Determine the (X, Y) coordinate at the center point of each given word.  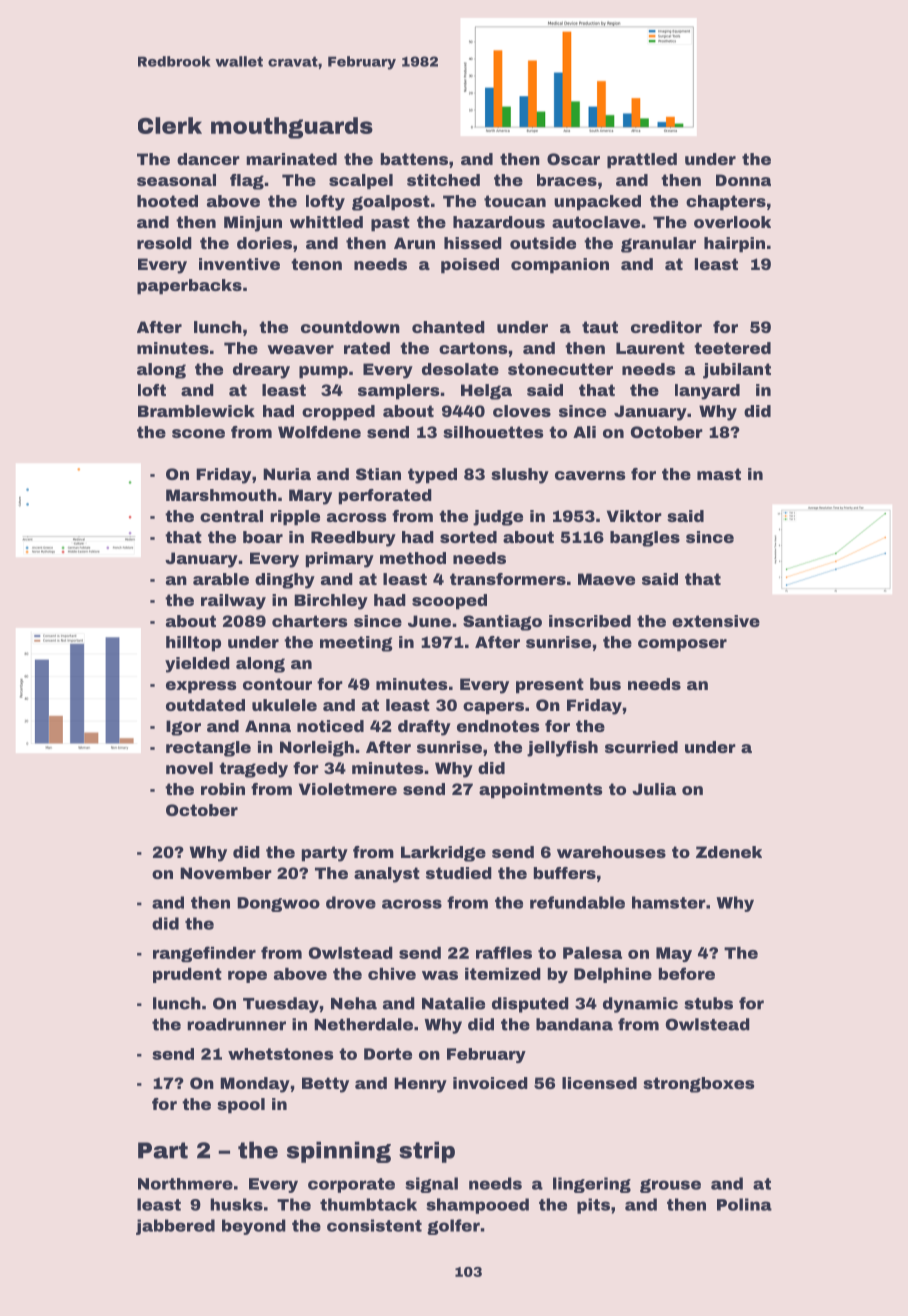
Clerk (170, 125)
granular (658, 245)
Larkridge (443, 854)
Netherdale (363, 1024)
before (687, 973)
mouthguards (292, 128)
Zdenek (729, 852)
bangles (645, 539)
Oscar (573, 159)
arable (221, 579)
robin (223, 789)
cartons (473, 348)
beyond (254, 1227)
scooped (449, 602)
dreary (261, 371)
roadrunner (236, 1024)
